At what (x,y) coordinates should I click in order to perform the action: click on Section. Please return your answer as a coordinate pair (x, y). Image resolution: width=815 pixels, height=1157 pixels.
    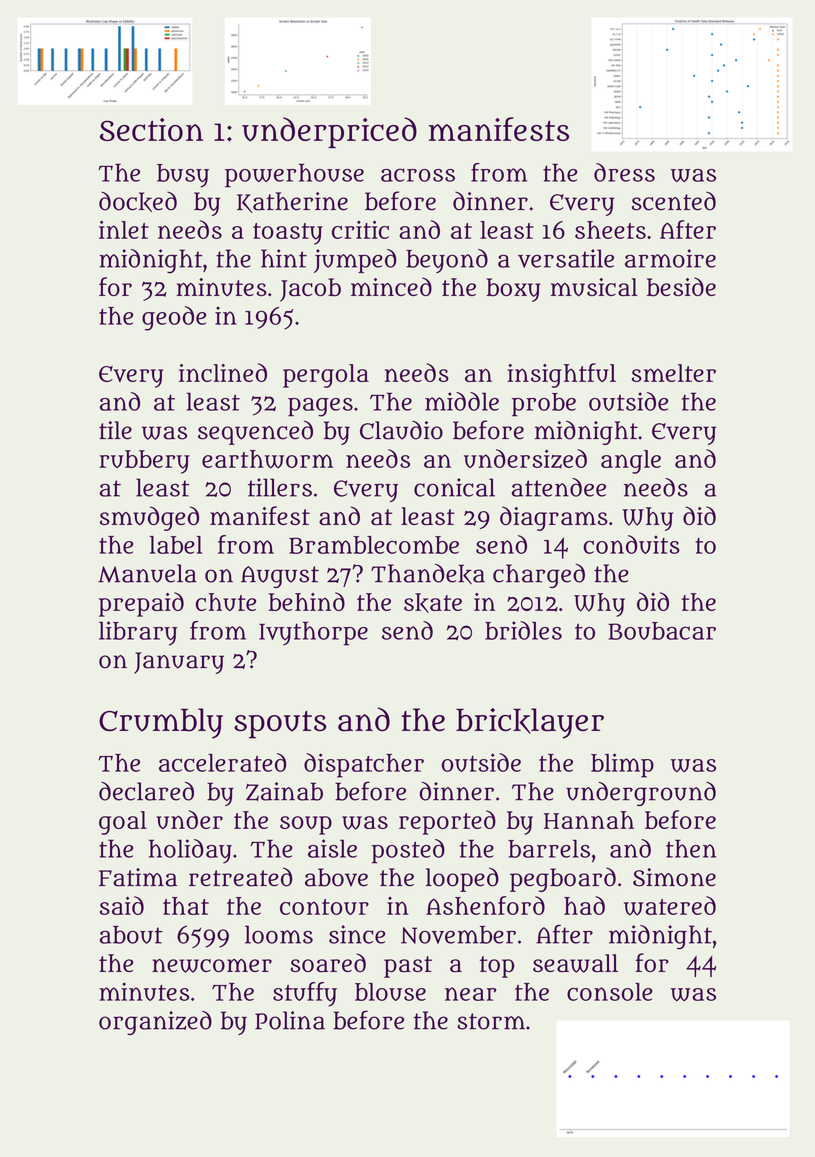
    Looking at the image, I should click on (151, 129).
